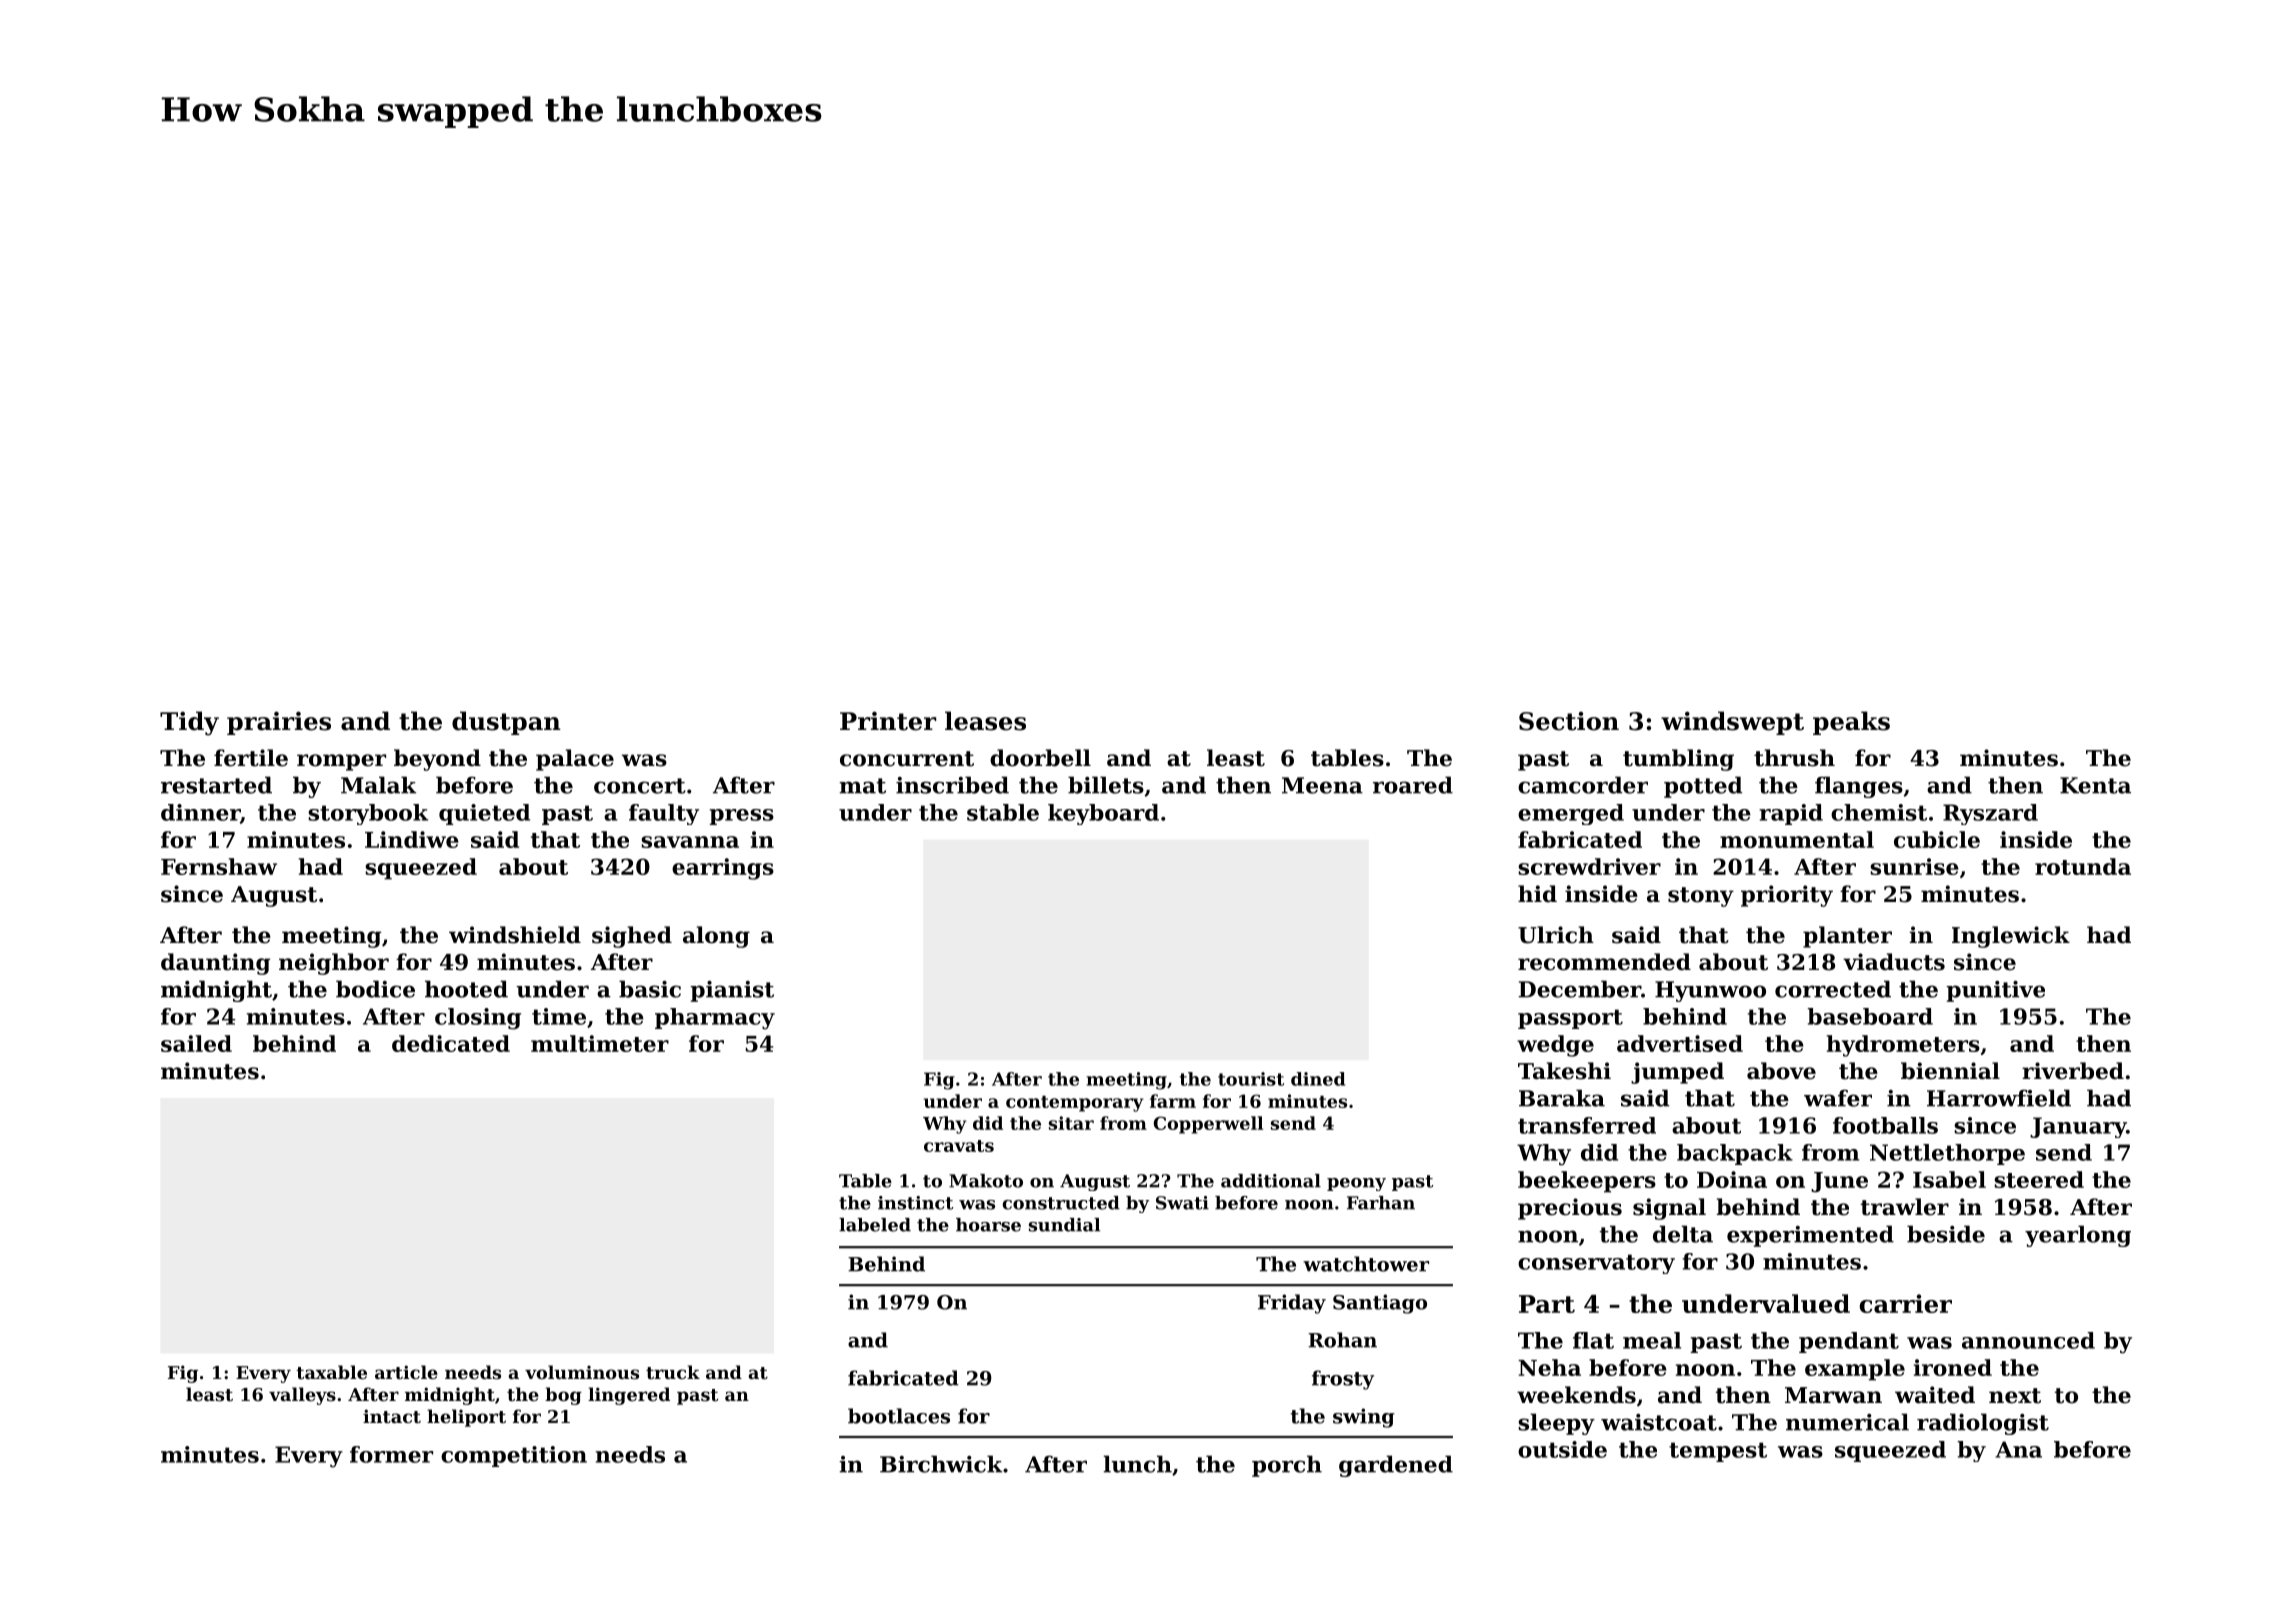  Describe the element at coordinates (1208, 1125) in the screenshot. I see `Copperwell` at that location.
